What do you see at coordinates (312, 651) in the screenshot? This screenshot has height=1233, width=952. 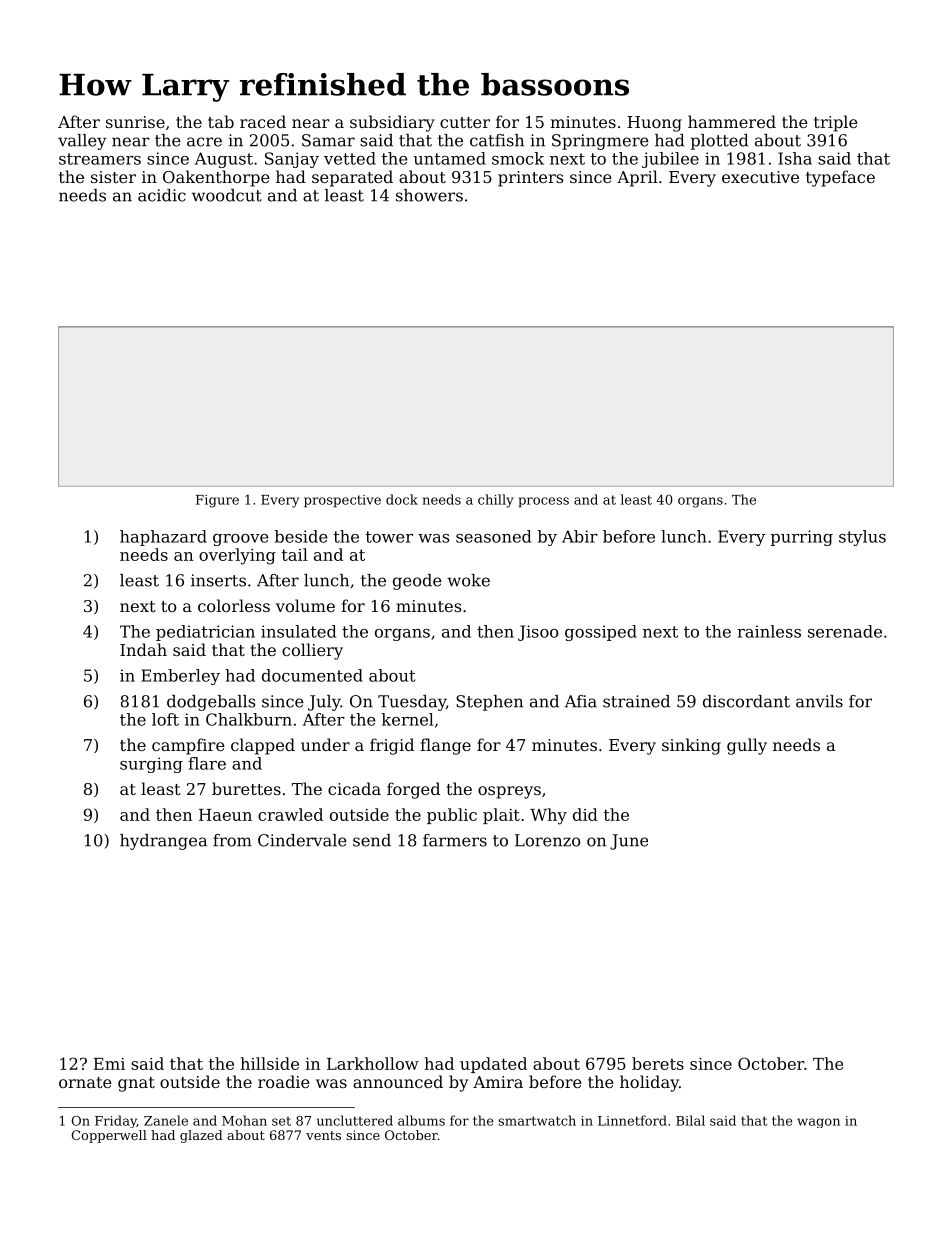 I see `colliery` at bounding box center [312, 651].
